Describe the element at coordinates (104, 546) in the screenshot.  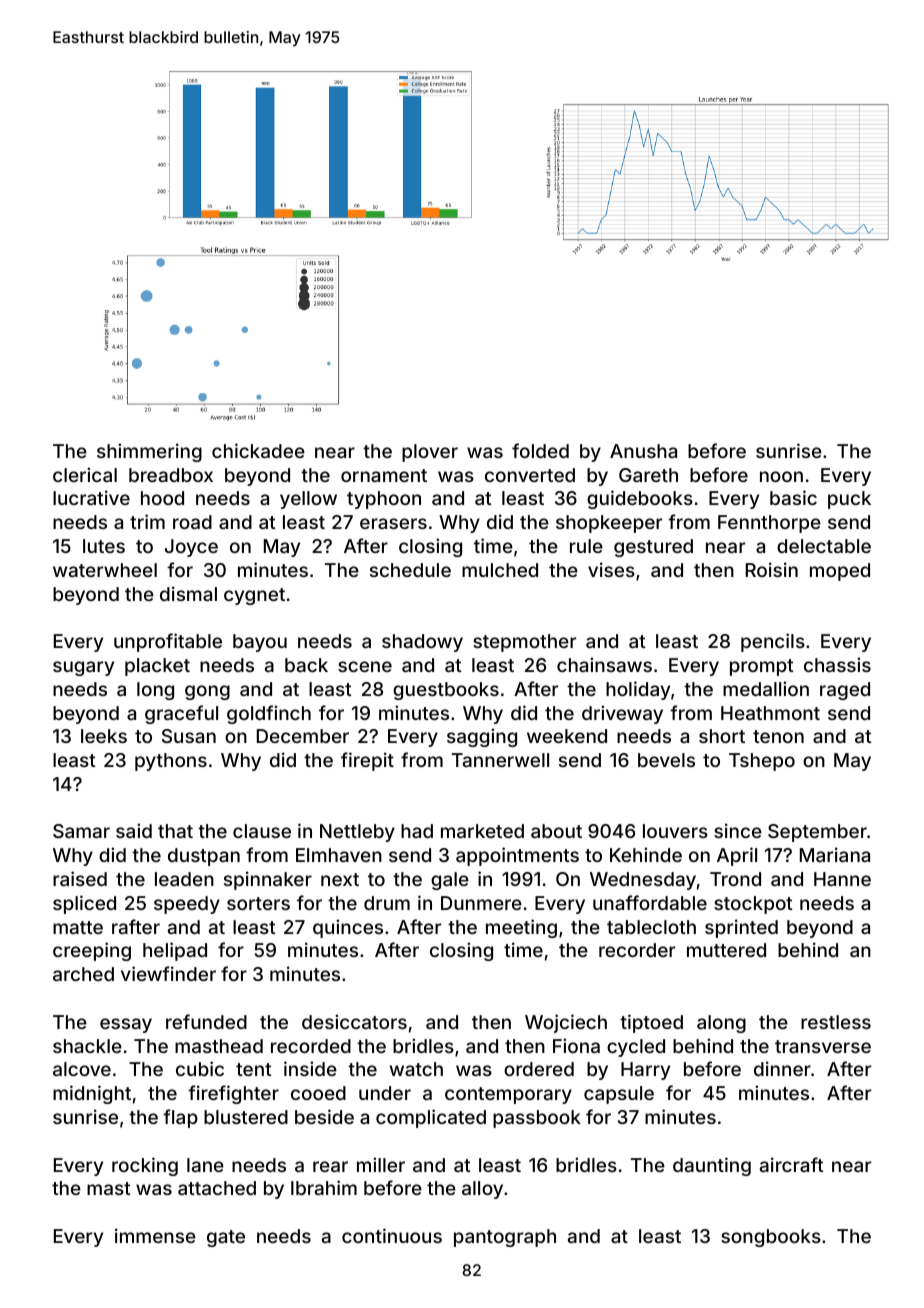
I see `lutes` at that location.
